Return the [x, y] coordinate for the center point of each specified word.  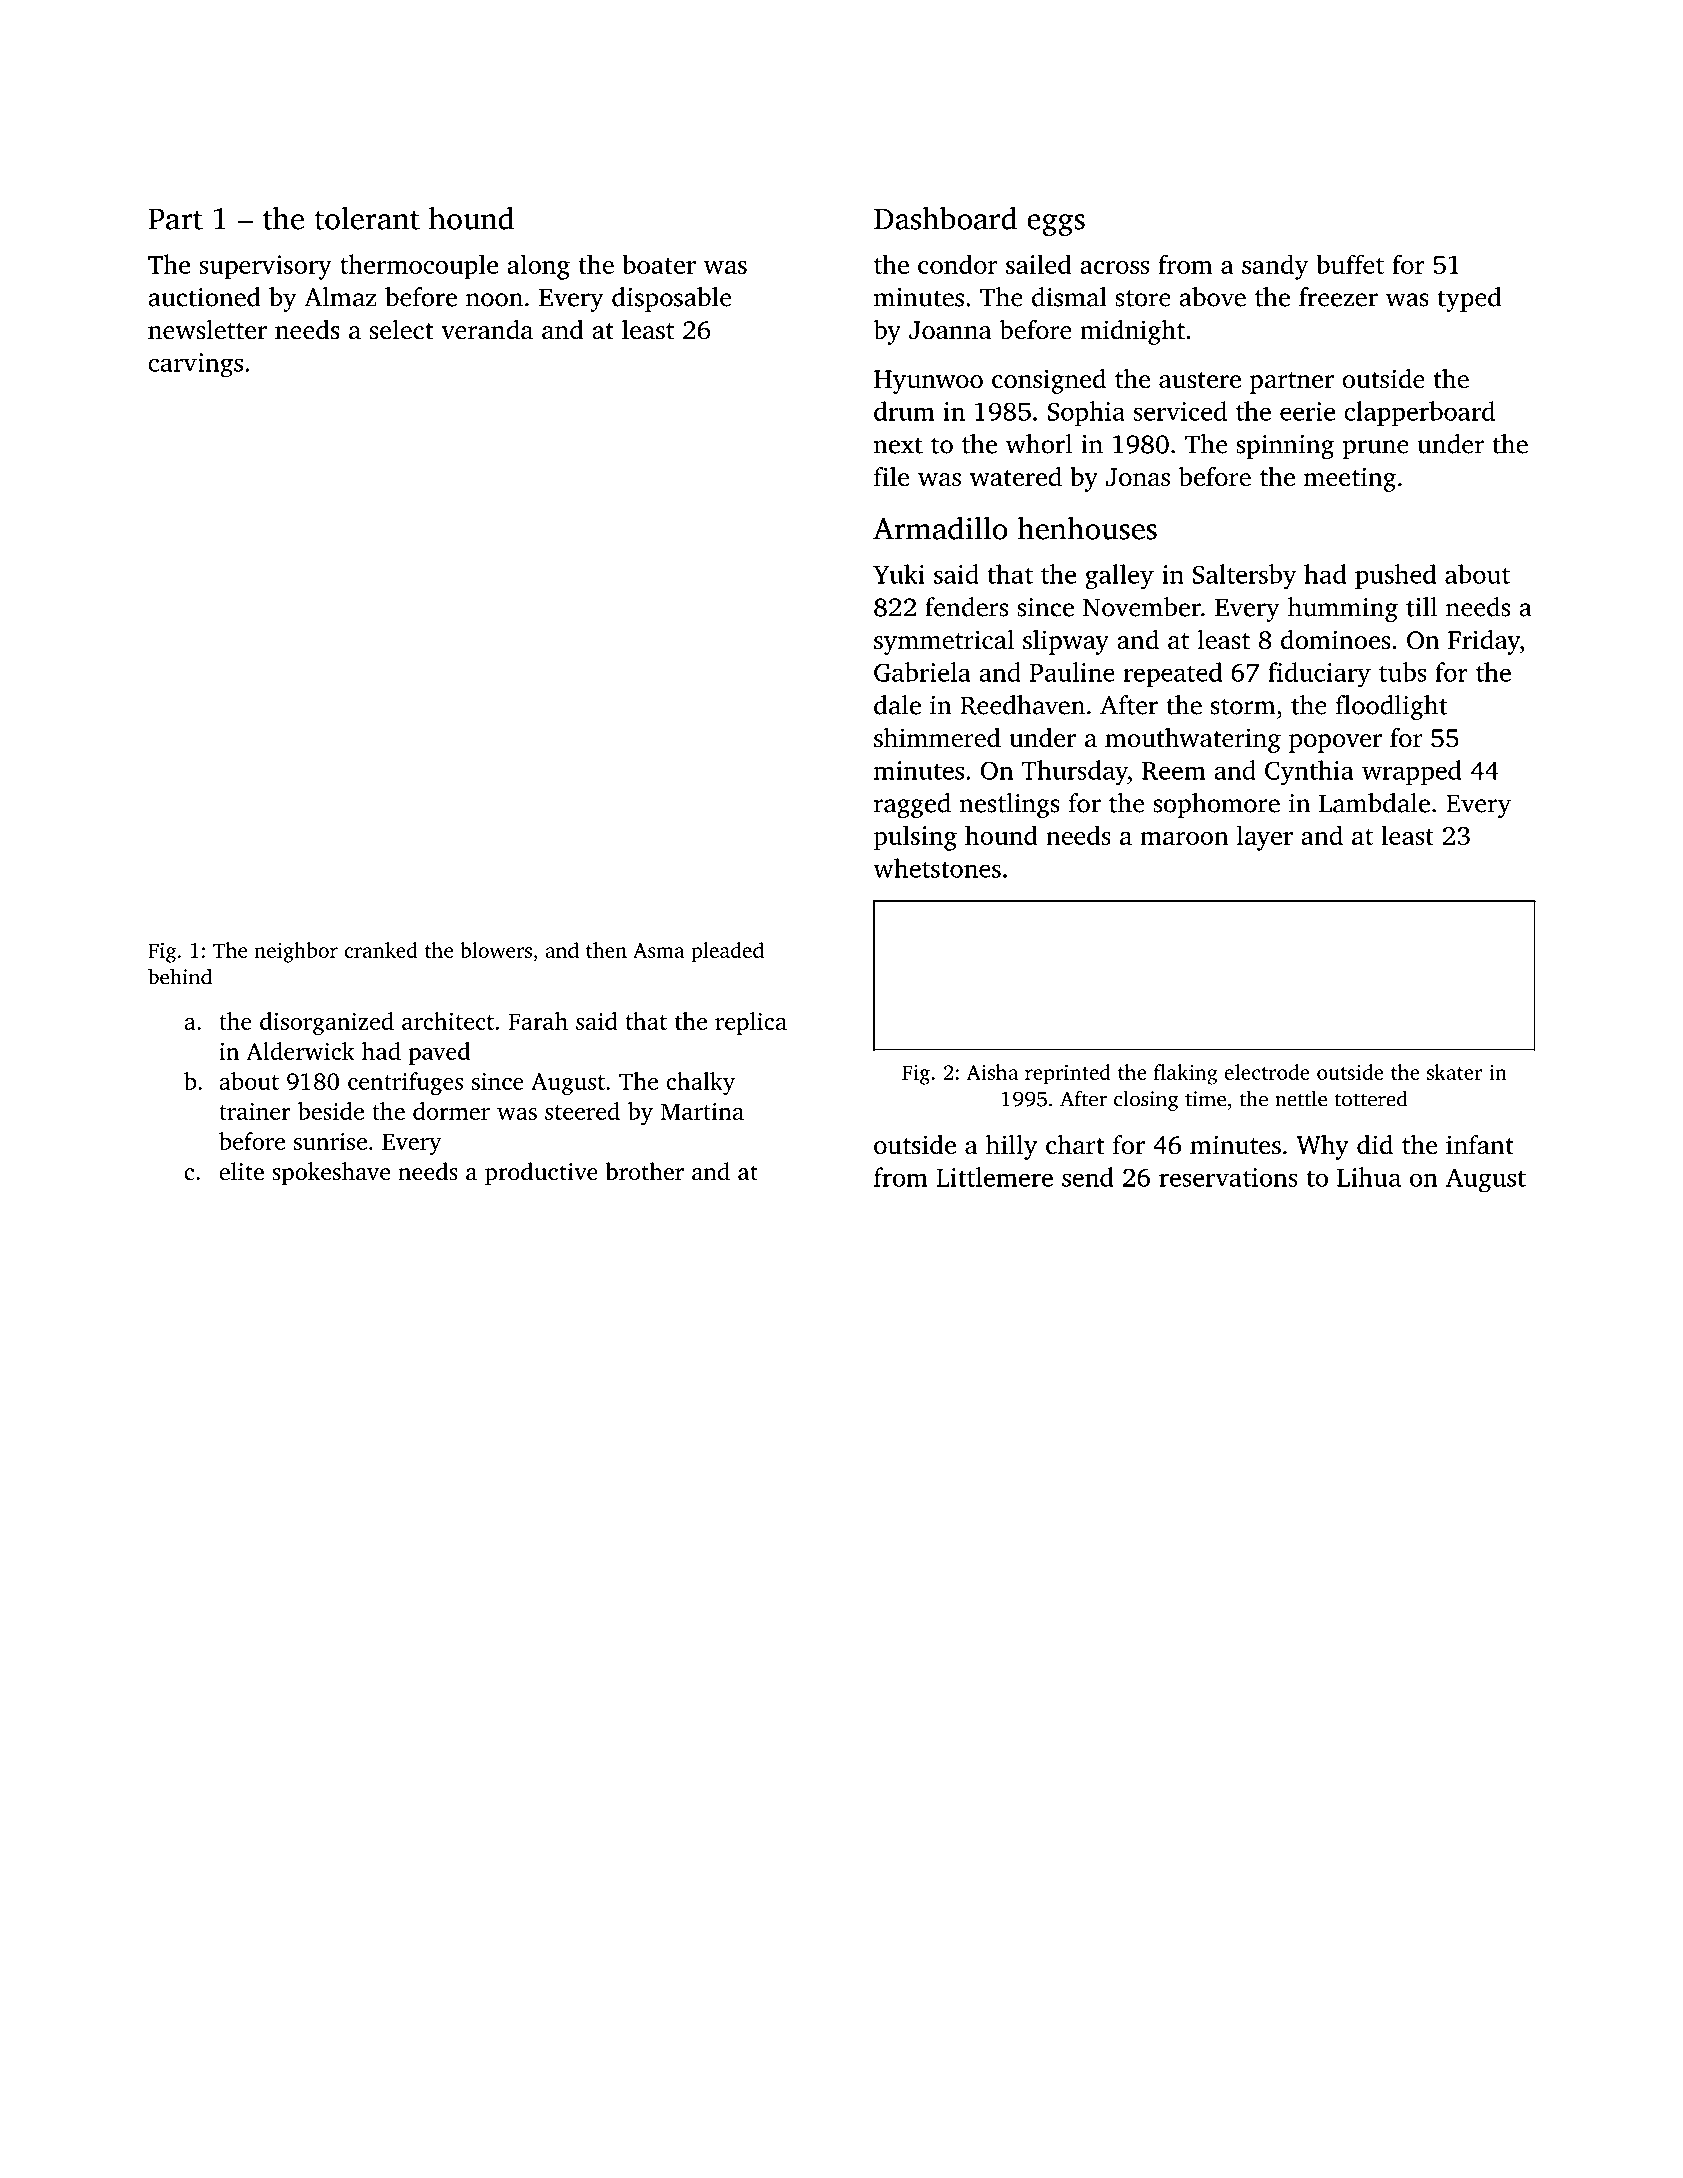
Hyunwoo [928, 382]
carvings [195, 365]
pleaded [727, 952]
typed [1469, 299]
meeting [1350, 479]
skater [1455, 1072]
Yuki [899, 574]
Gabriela [922, 672]
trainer [254, 1111]
